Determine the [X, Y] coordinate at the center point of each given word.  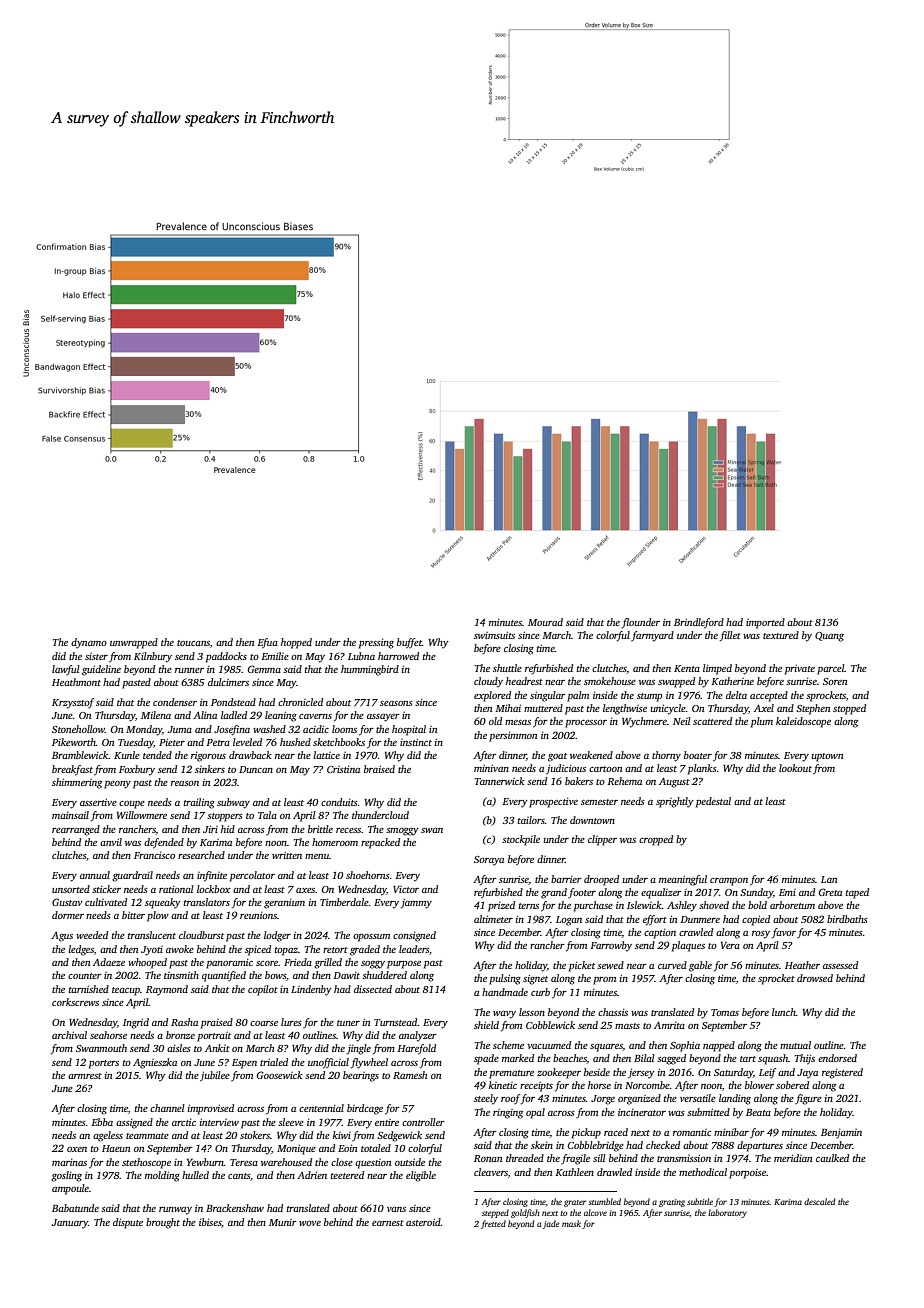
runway [175, 1211]
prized [501, 906]
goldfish [525, 1213]
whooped [147, 963]
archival [69, 1035]
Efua [267, 643]
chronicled [300, 702]
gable [700, 966]
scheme [508, 1045]
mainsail [70, 815]
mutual [795, 1045]
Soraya [489, 861]
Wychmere [644, 722]
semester [599, 802]
